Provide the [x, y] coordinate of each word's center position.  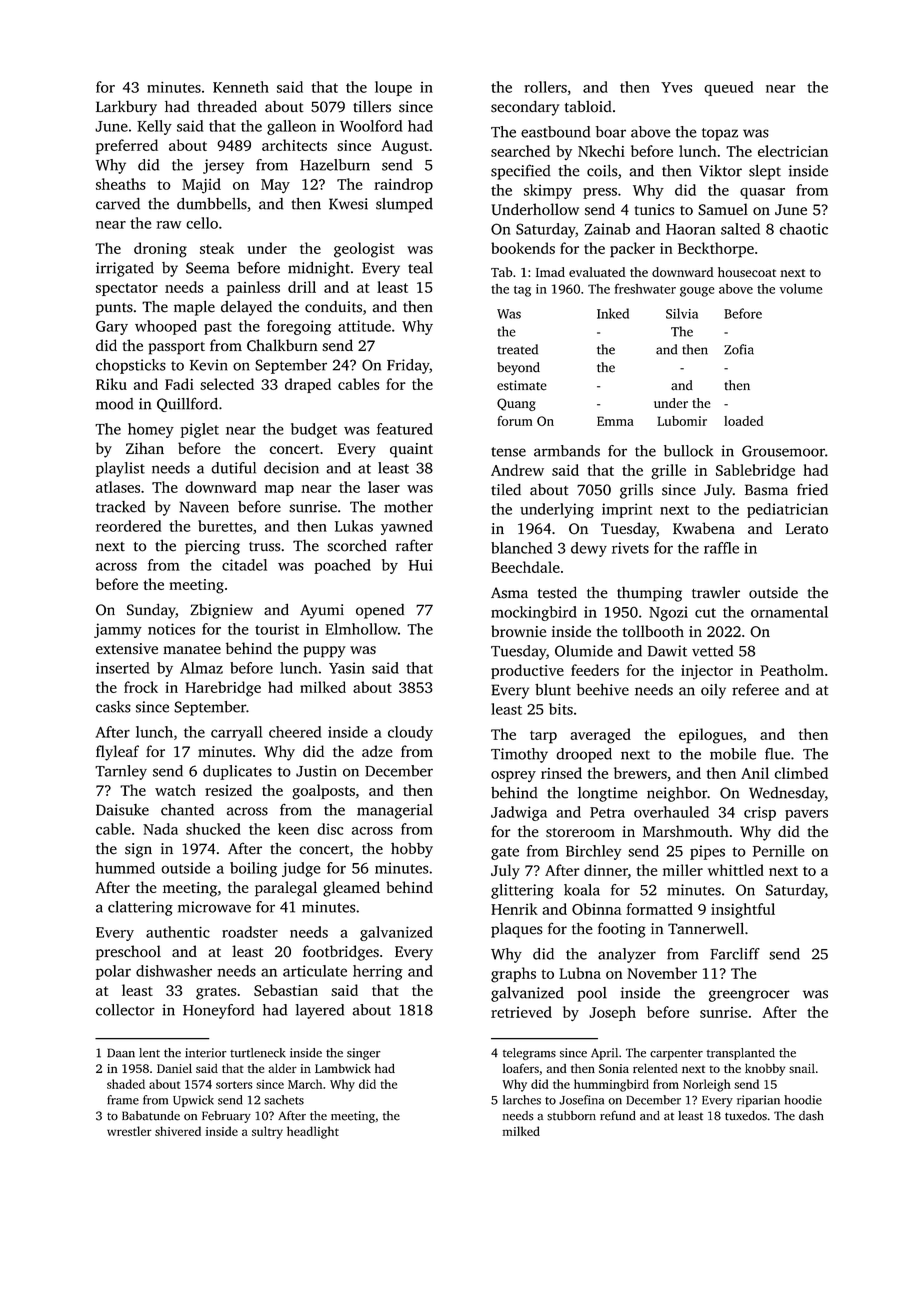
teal [420, 268]
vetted [712, 651]
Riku [111, 384]
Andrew [517, 470]
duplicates [237, 772]
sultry [267, 1132]
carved [118, 204]
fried [812, 489]
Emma [615, 421]
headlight [313, 1132]
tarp [543, 737]
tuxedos [746, 1116]
